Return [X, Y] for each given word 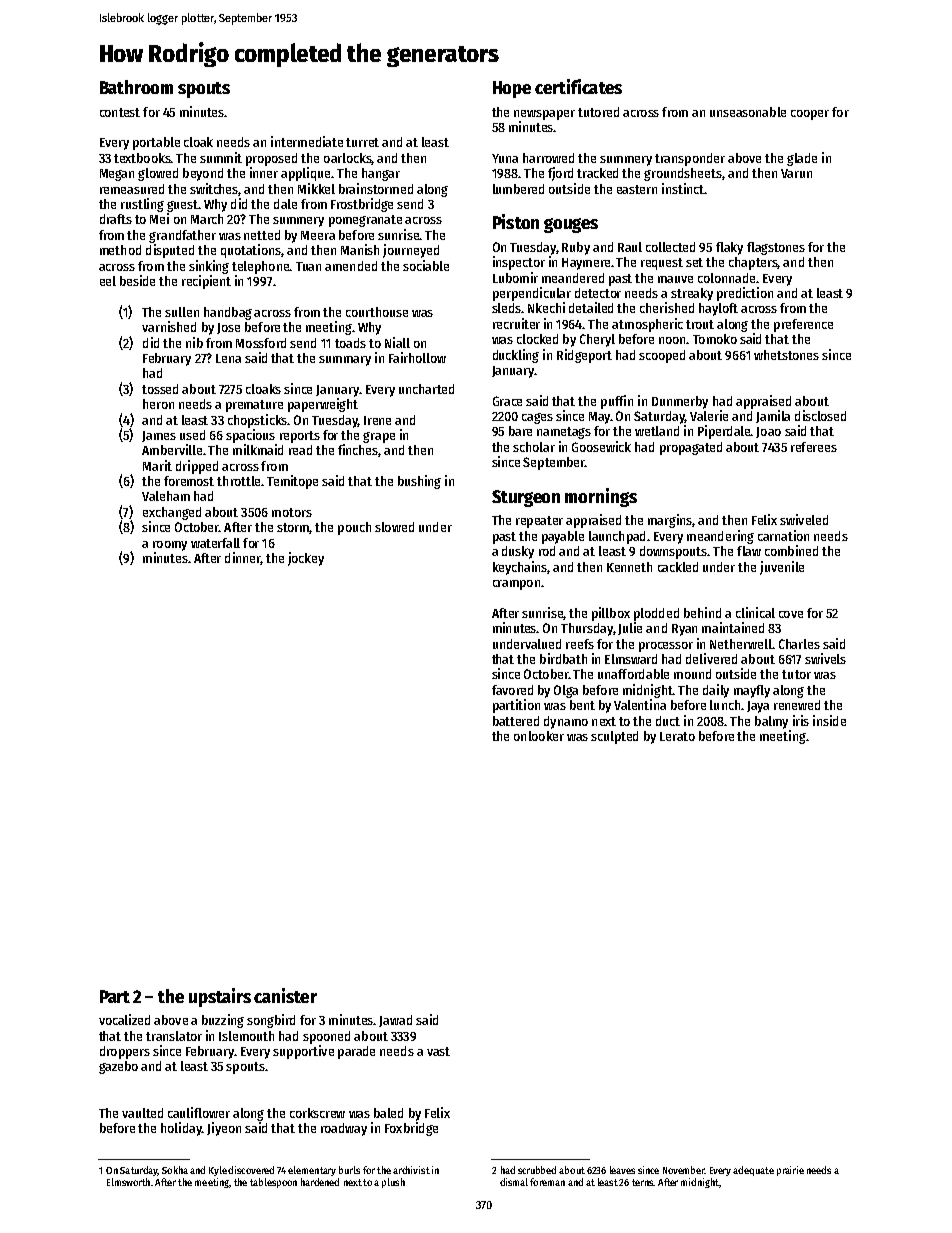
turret [362, 142]
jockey [306, 559]
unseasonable [748, 112]
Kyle [218, 1171]
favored [512, 690]
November [684, 1170]
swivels [825, 658]
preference [803, 325]
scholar [534, 447]
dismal [514, 1182]
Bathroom [136, 87]
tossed [160, 389]
